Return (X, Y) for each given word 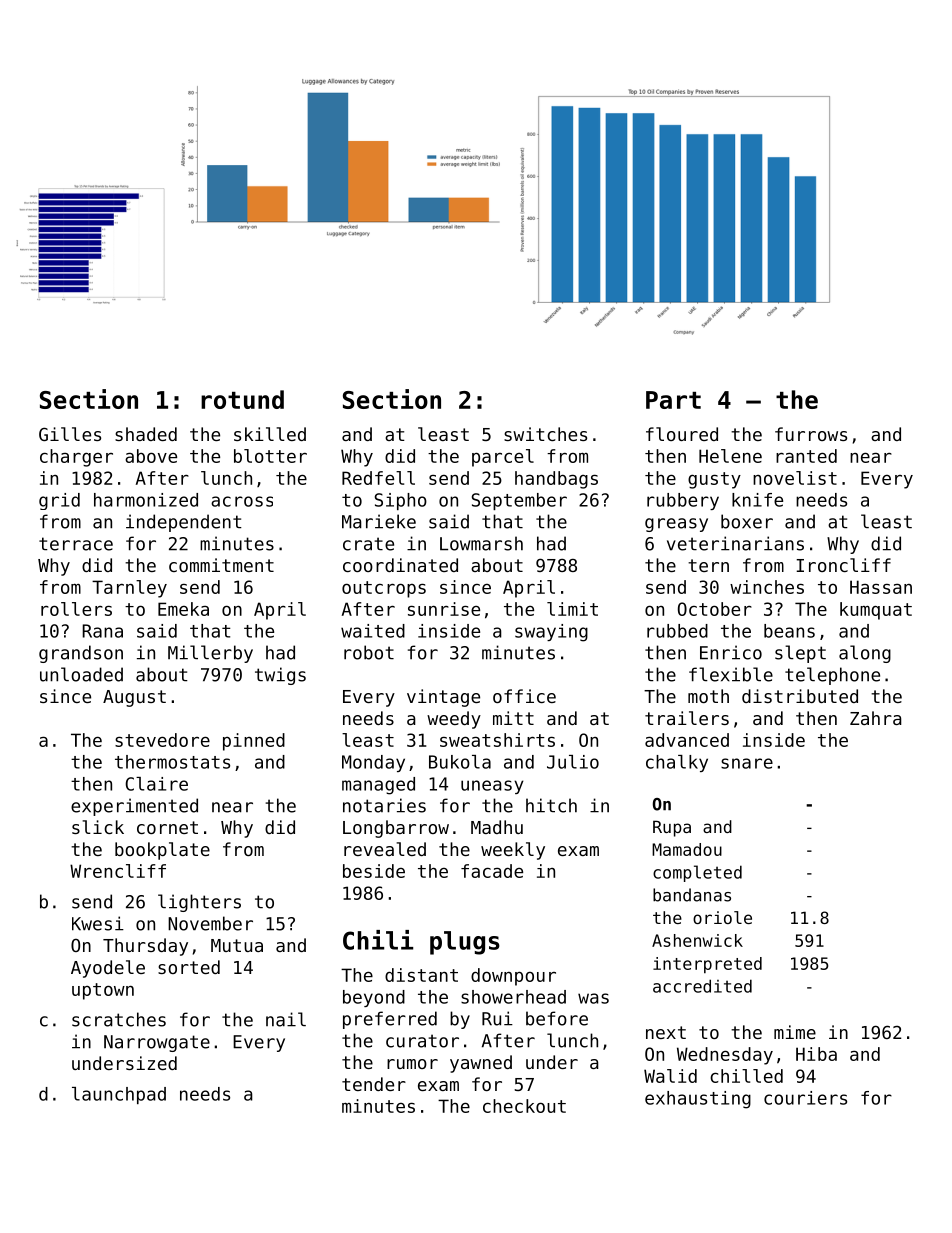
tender (374, 1084)
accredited (702, 986)
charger (76, 458)
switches (545, 434)
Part (673, 400)
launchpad (119, 1095)
